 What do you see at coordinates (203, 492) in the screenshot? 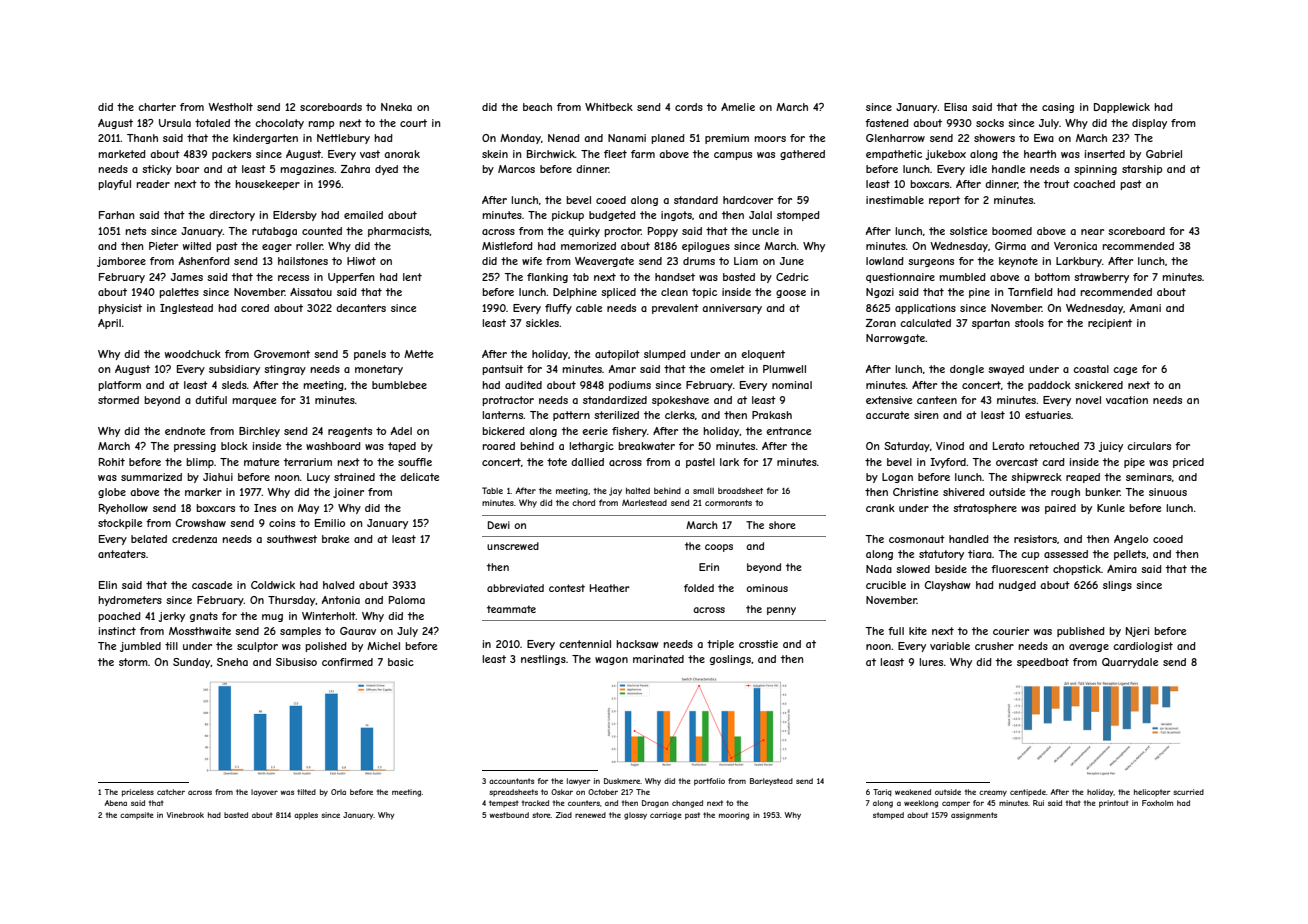
I see `marker` at bounding box center [203, 492].
